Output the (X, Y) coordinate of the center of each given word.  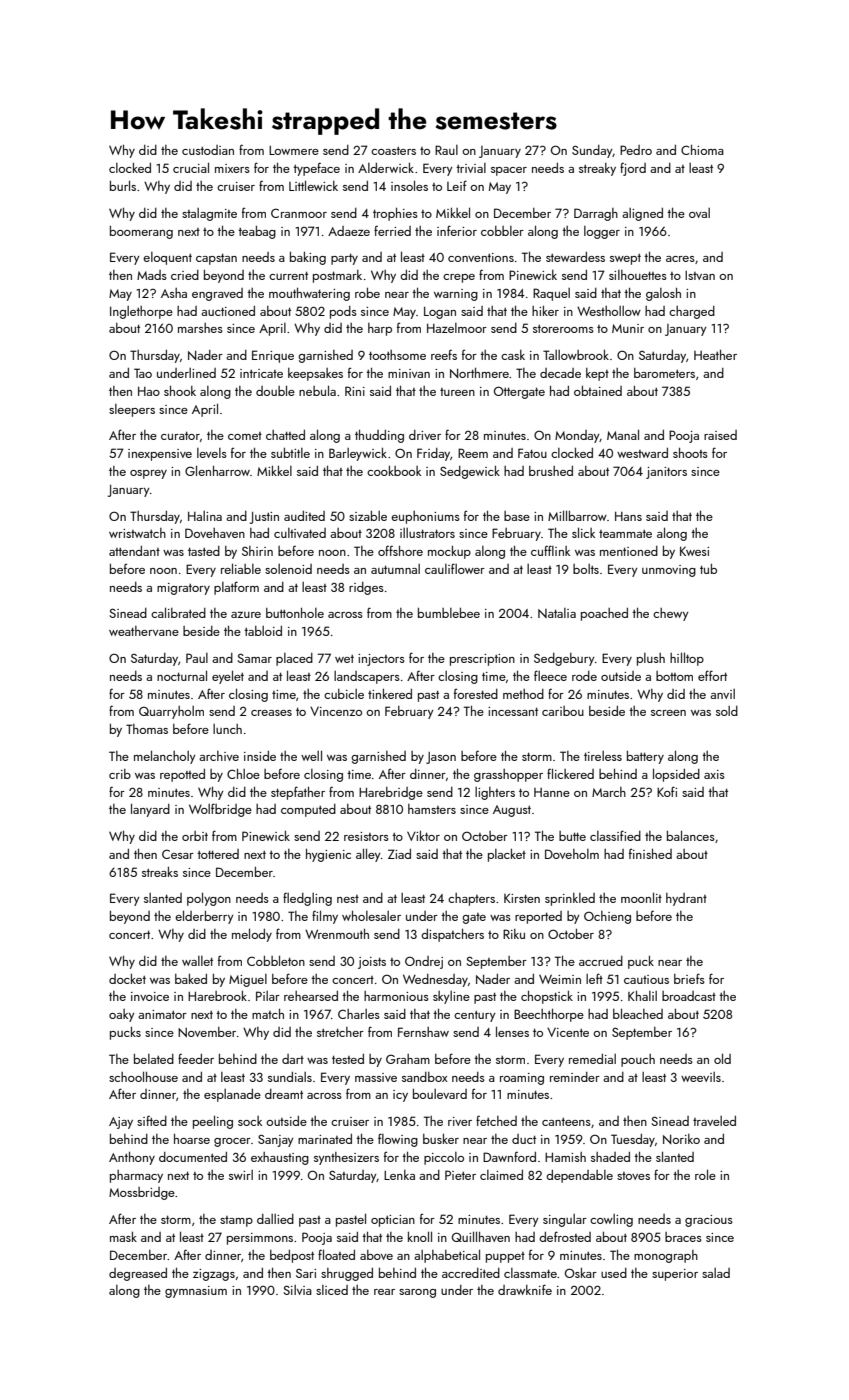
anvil (722, 694)
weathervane (144, 631)
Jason (441, 758)
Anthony (132, 1158)
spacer (509, 171)
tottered (218, 854)
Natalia (557, 613)
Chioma (702, 150)
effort (712, 675)
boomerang (141, 232)
